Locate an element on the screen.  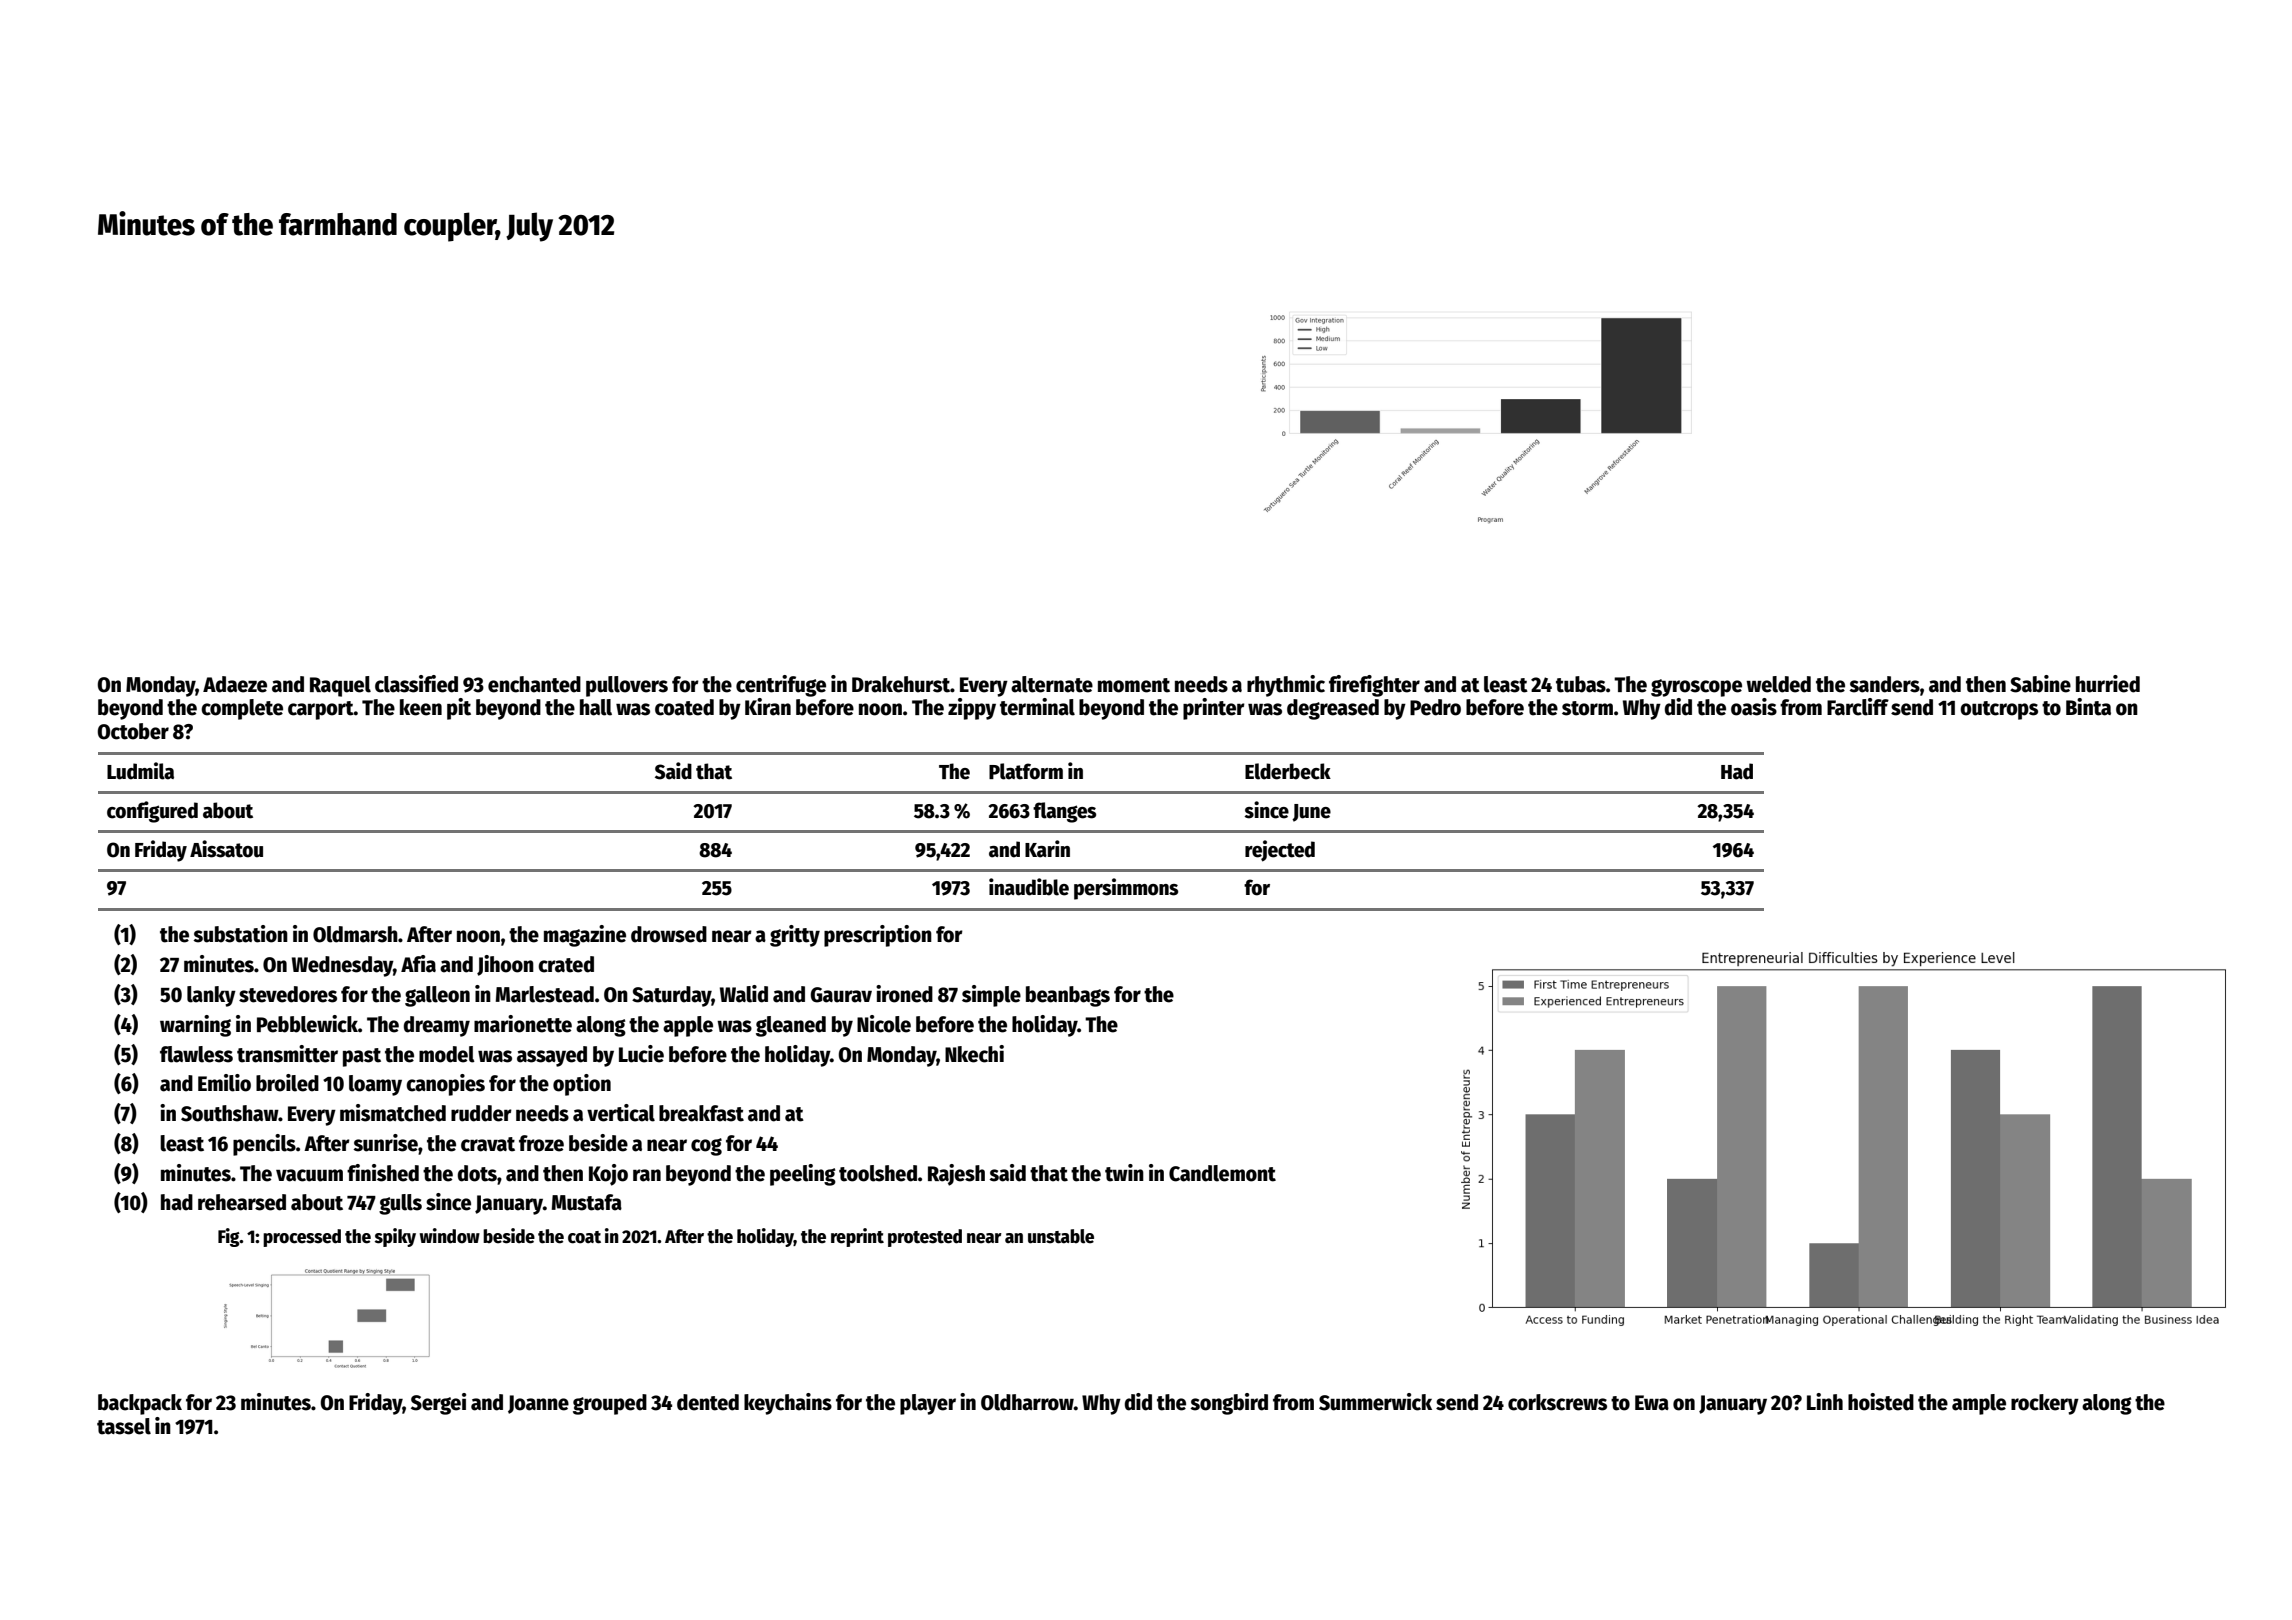
songbird is located at coordinates (1229, 1404).
